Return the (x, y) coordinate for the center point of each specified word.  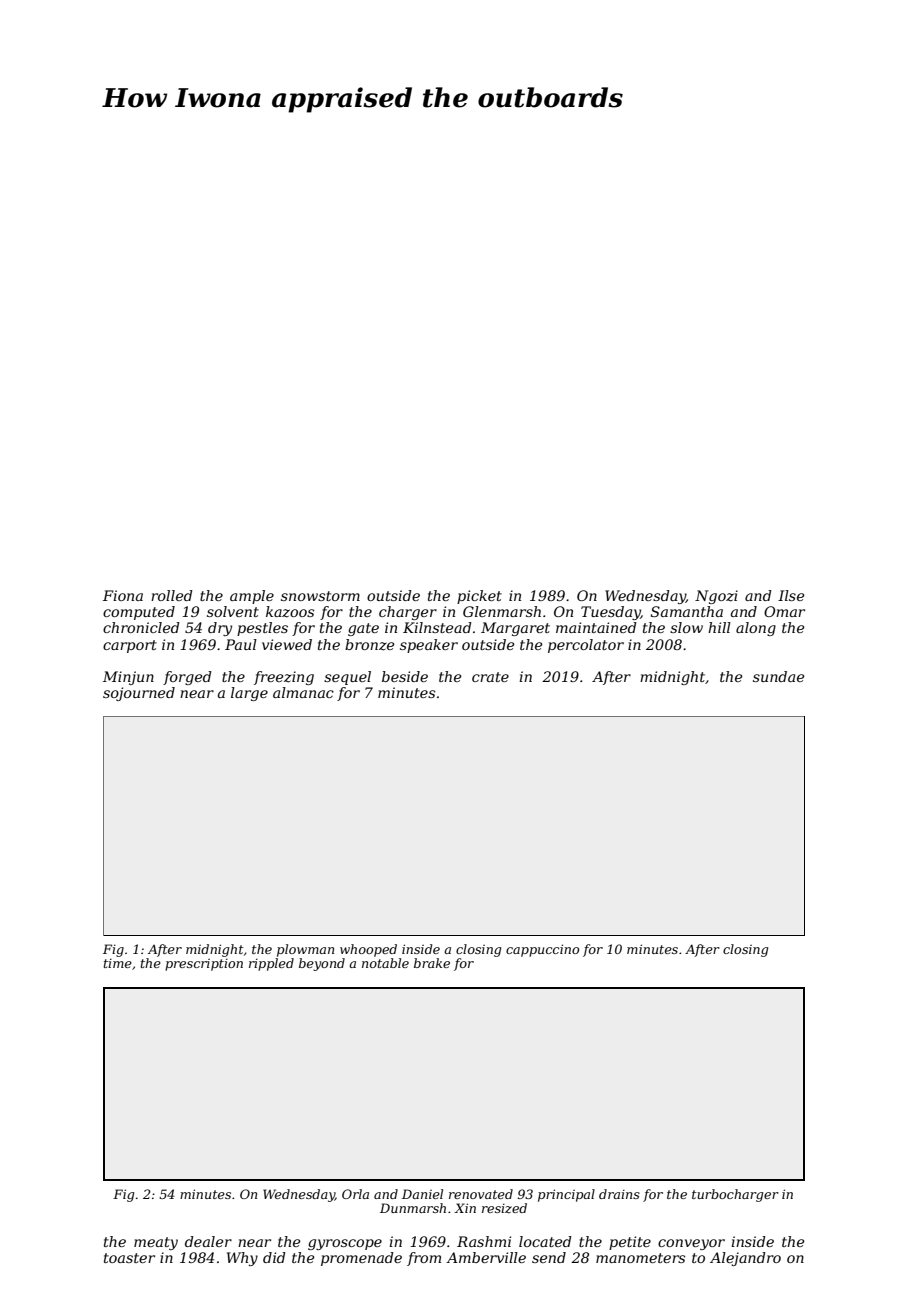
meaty (156, 1243)
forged (187, 678)
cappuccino (542, 950)
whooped (368, 950)
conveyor (691, 1244)
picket (479, 597)
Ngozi (716, 597)
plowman (305, 950)
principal (566, 1195)
